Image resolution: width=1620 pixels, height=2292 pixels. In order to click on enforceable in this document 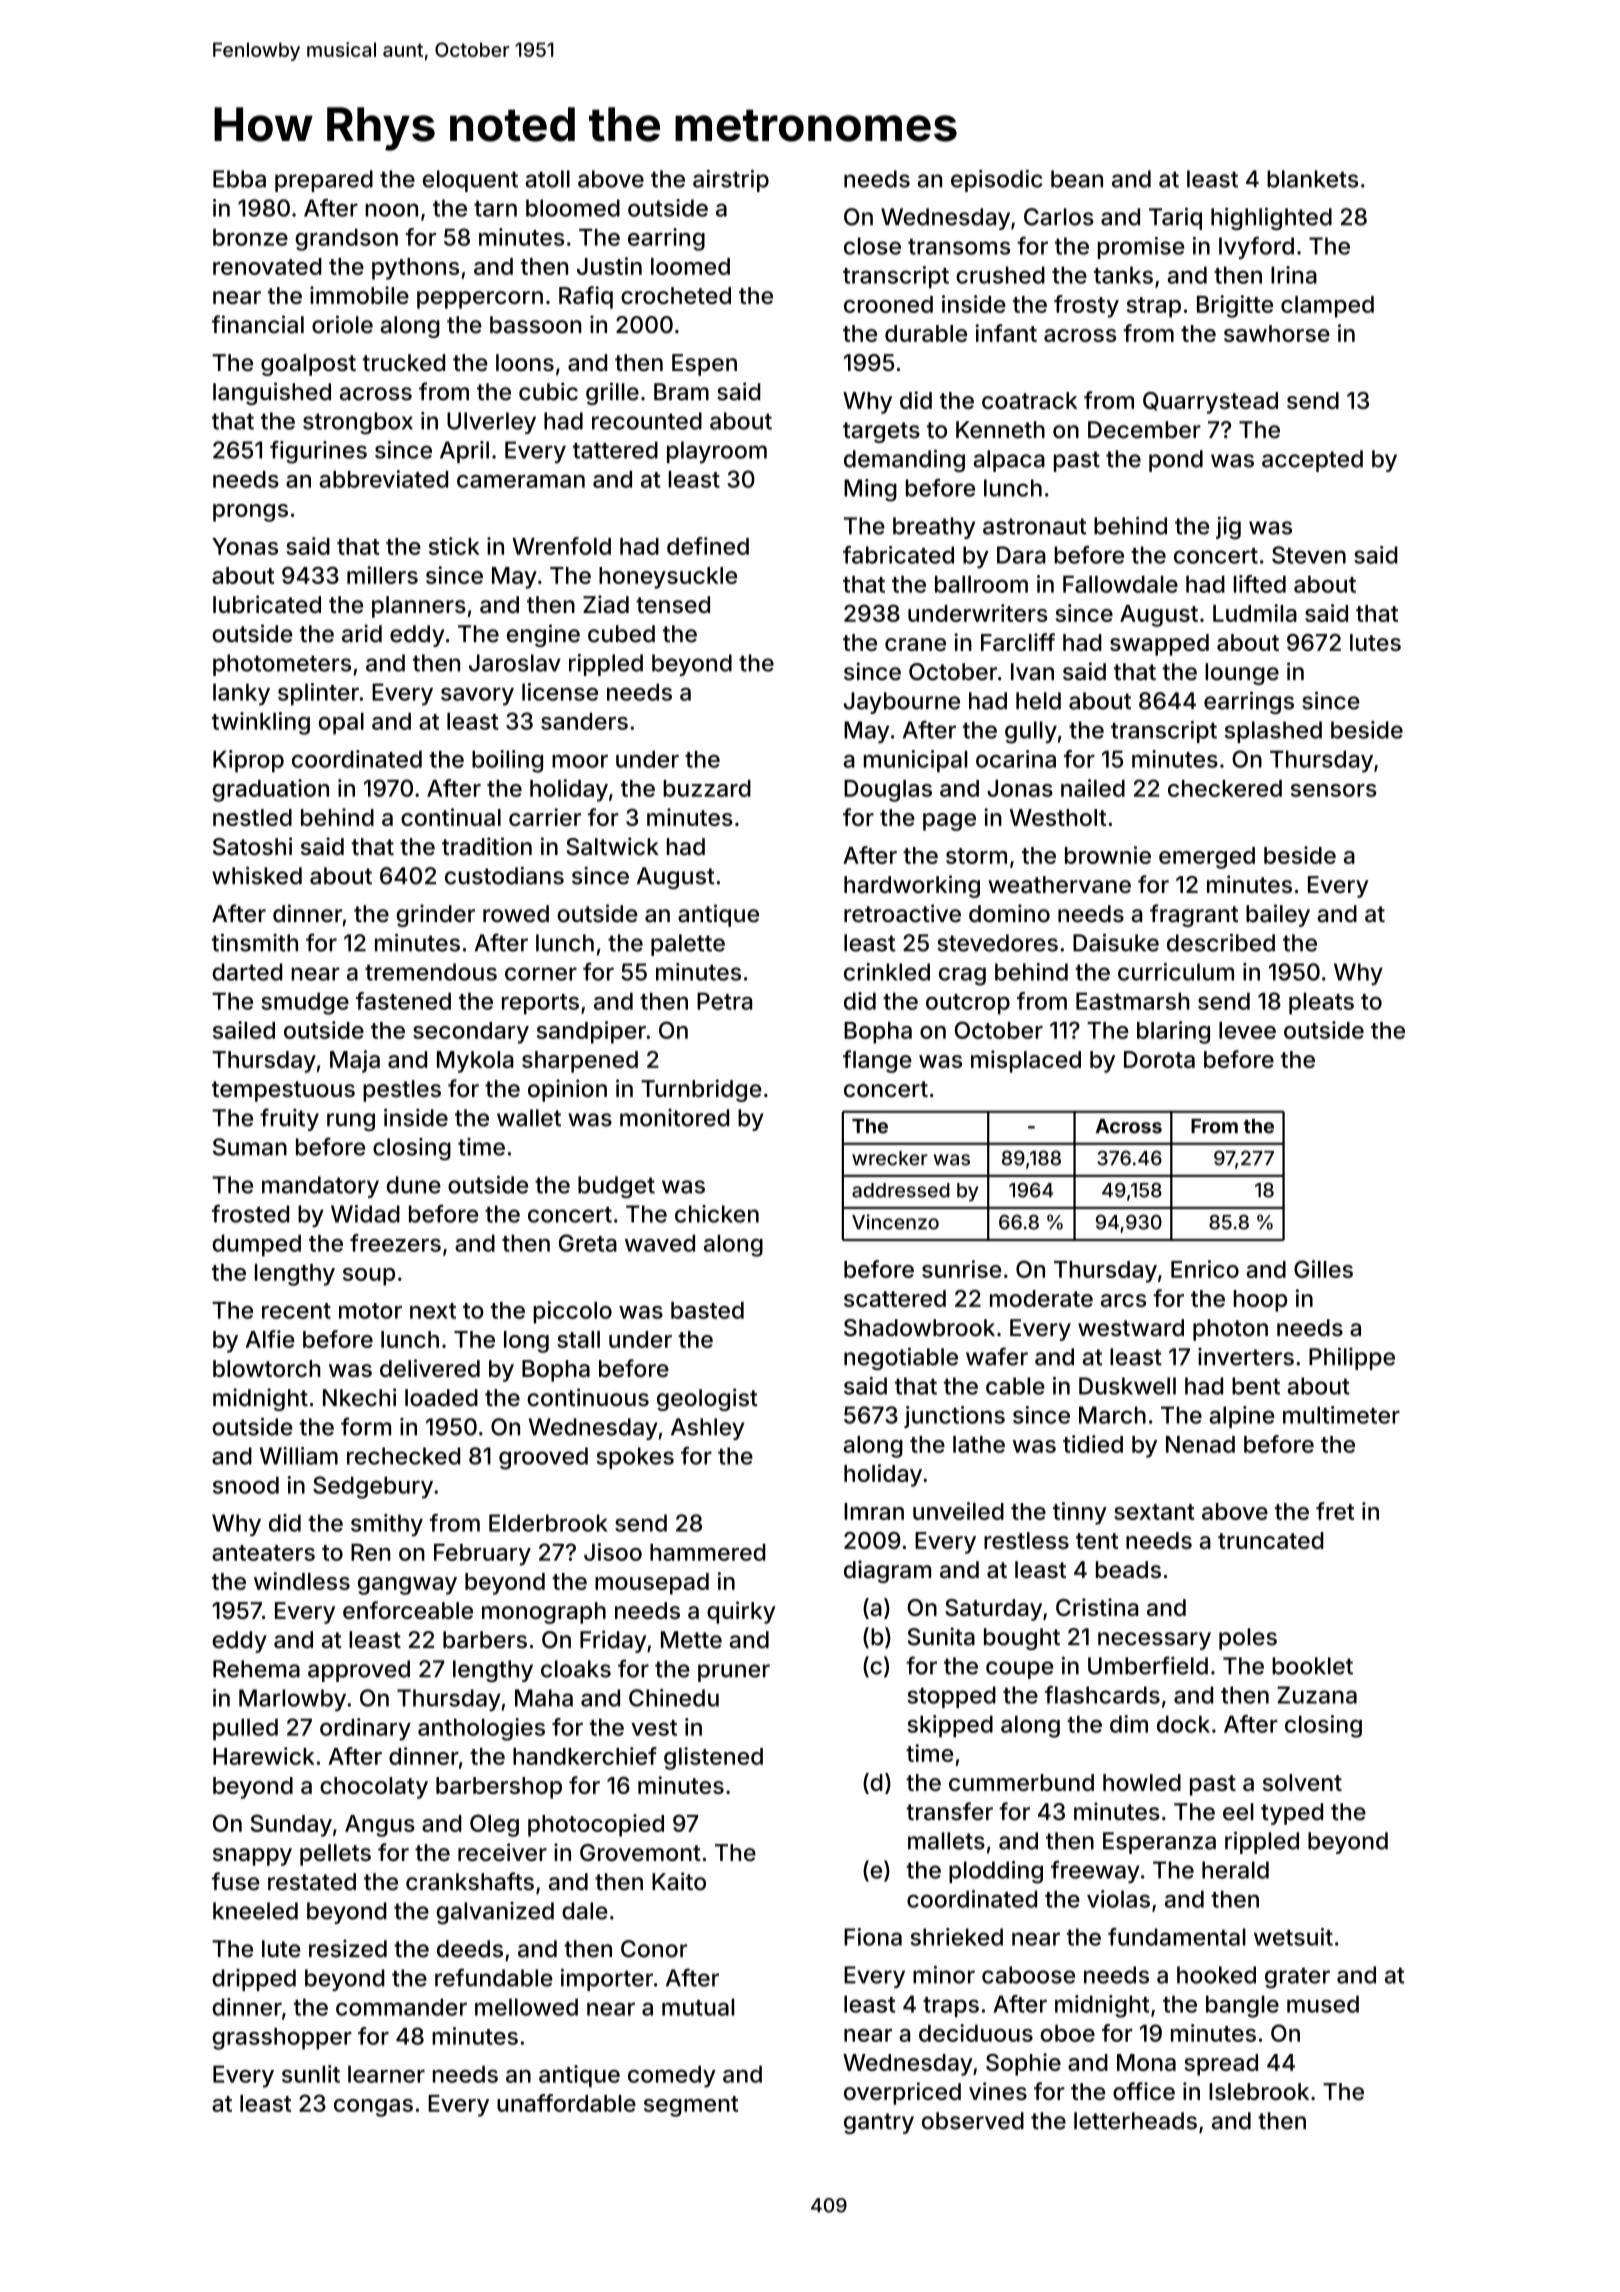, I will do `click(408, 1610)`.
